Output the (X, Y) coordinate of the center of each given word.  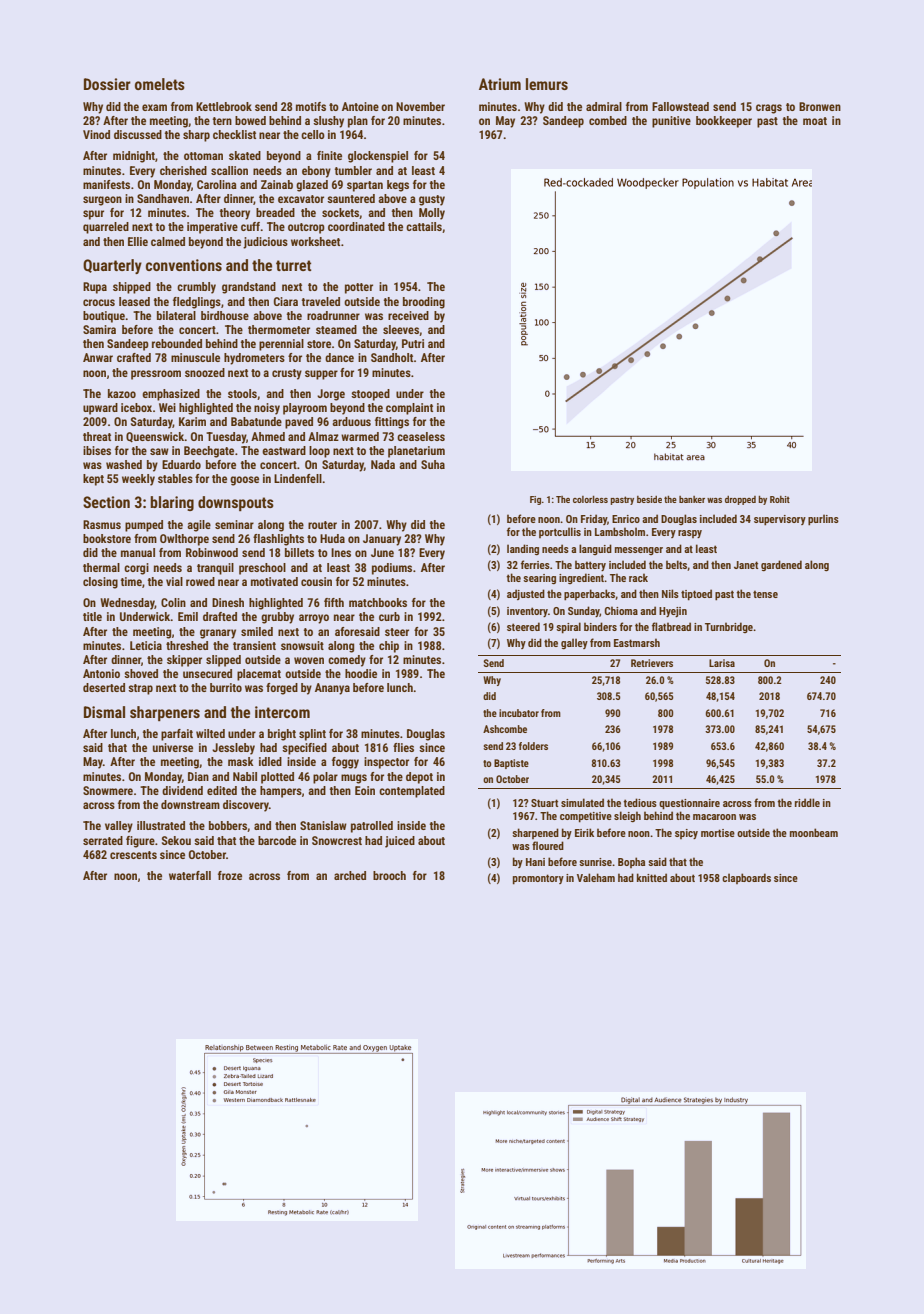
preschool (262, 569)
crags (769, 109)
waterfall (190, 875)
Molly (432, 214)
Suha (433, 464)
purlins (823, 520)
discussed (138, 134)
